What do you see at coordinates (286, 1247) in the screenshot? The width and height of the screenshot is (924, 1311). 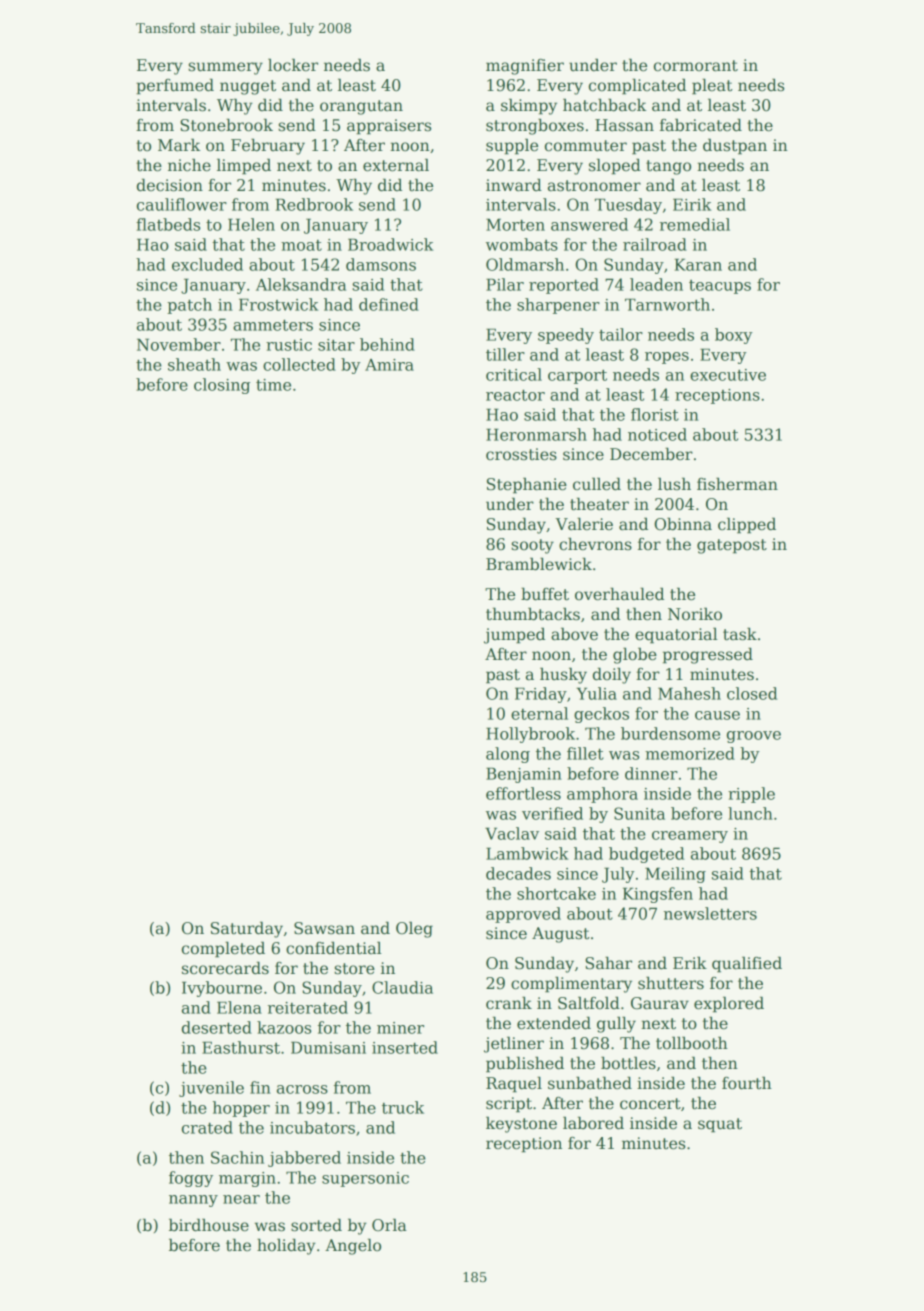 I see `holiday` at bounding box center [286, 1247].
